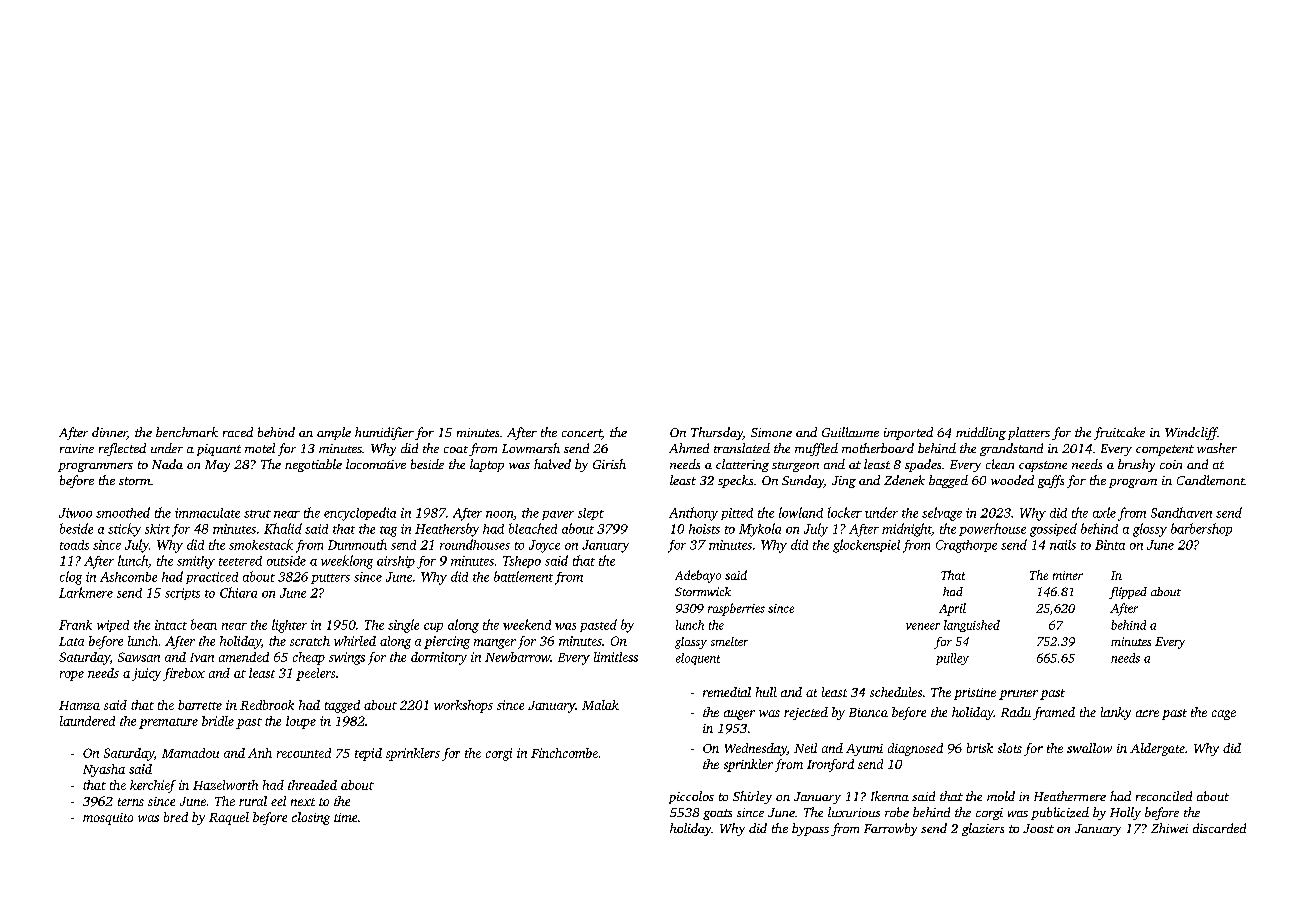 The image size is (1308, 924). Describe the element at coordinates (739, 715) in the screenshot. I see `auger` at that location.
